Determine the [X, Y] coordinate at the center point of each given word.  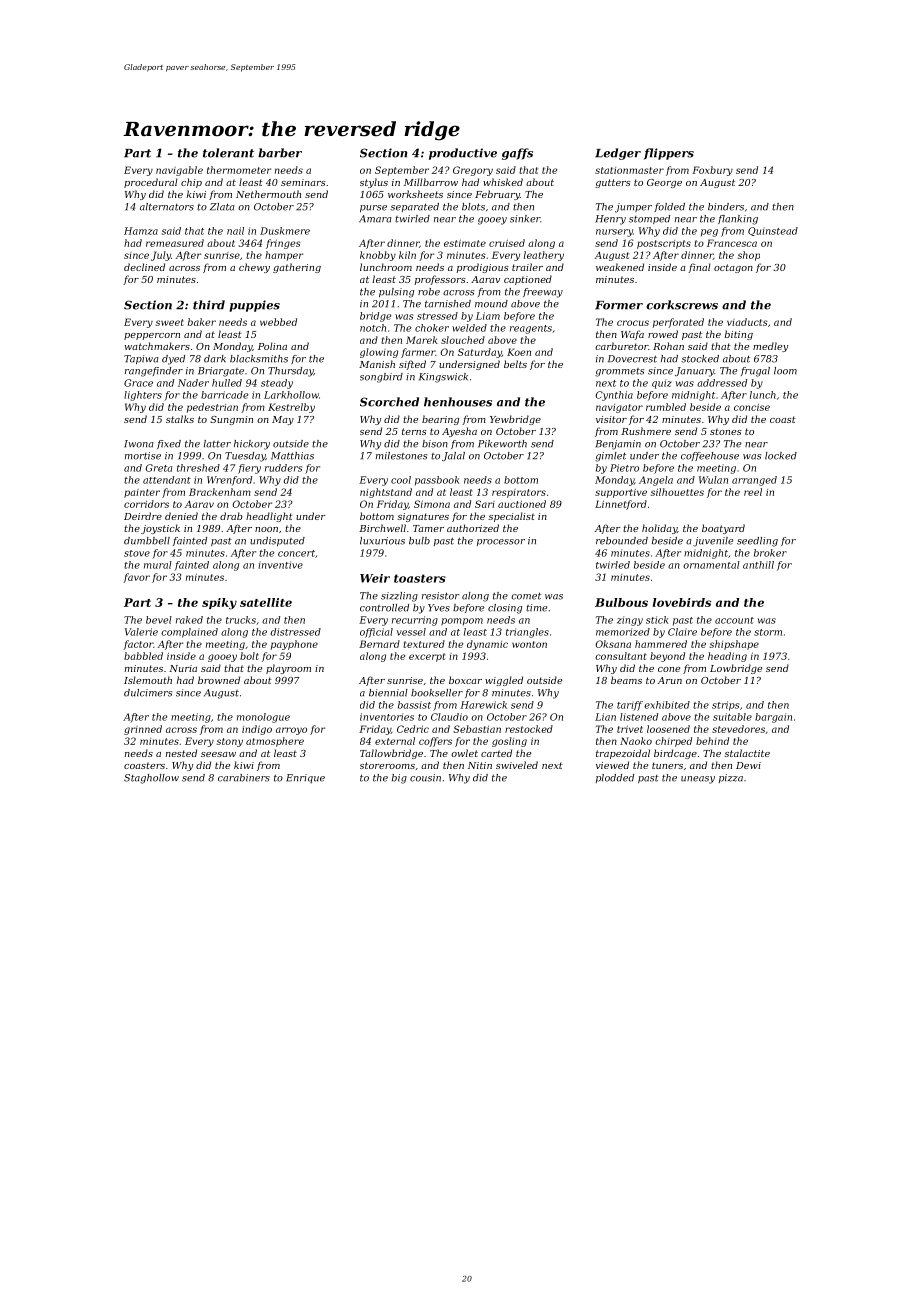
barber [280, 153]
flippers [669, 154]
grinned [143, 730]
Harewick [483, 705]
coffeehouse [710, 456]
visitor [611, 419]
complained [189, 633]
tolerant [228, 153]
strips [725, 706]
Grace [138, 383]
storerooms [387, 765]
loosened [668, 729]
